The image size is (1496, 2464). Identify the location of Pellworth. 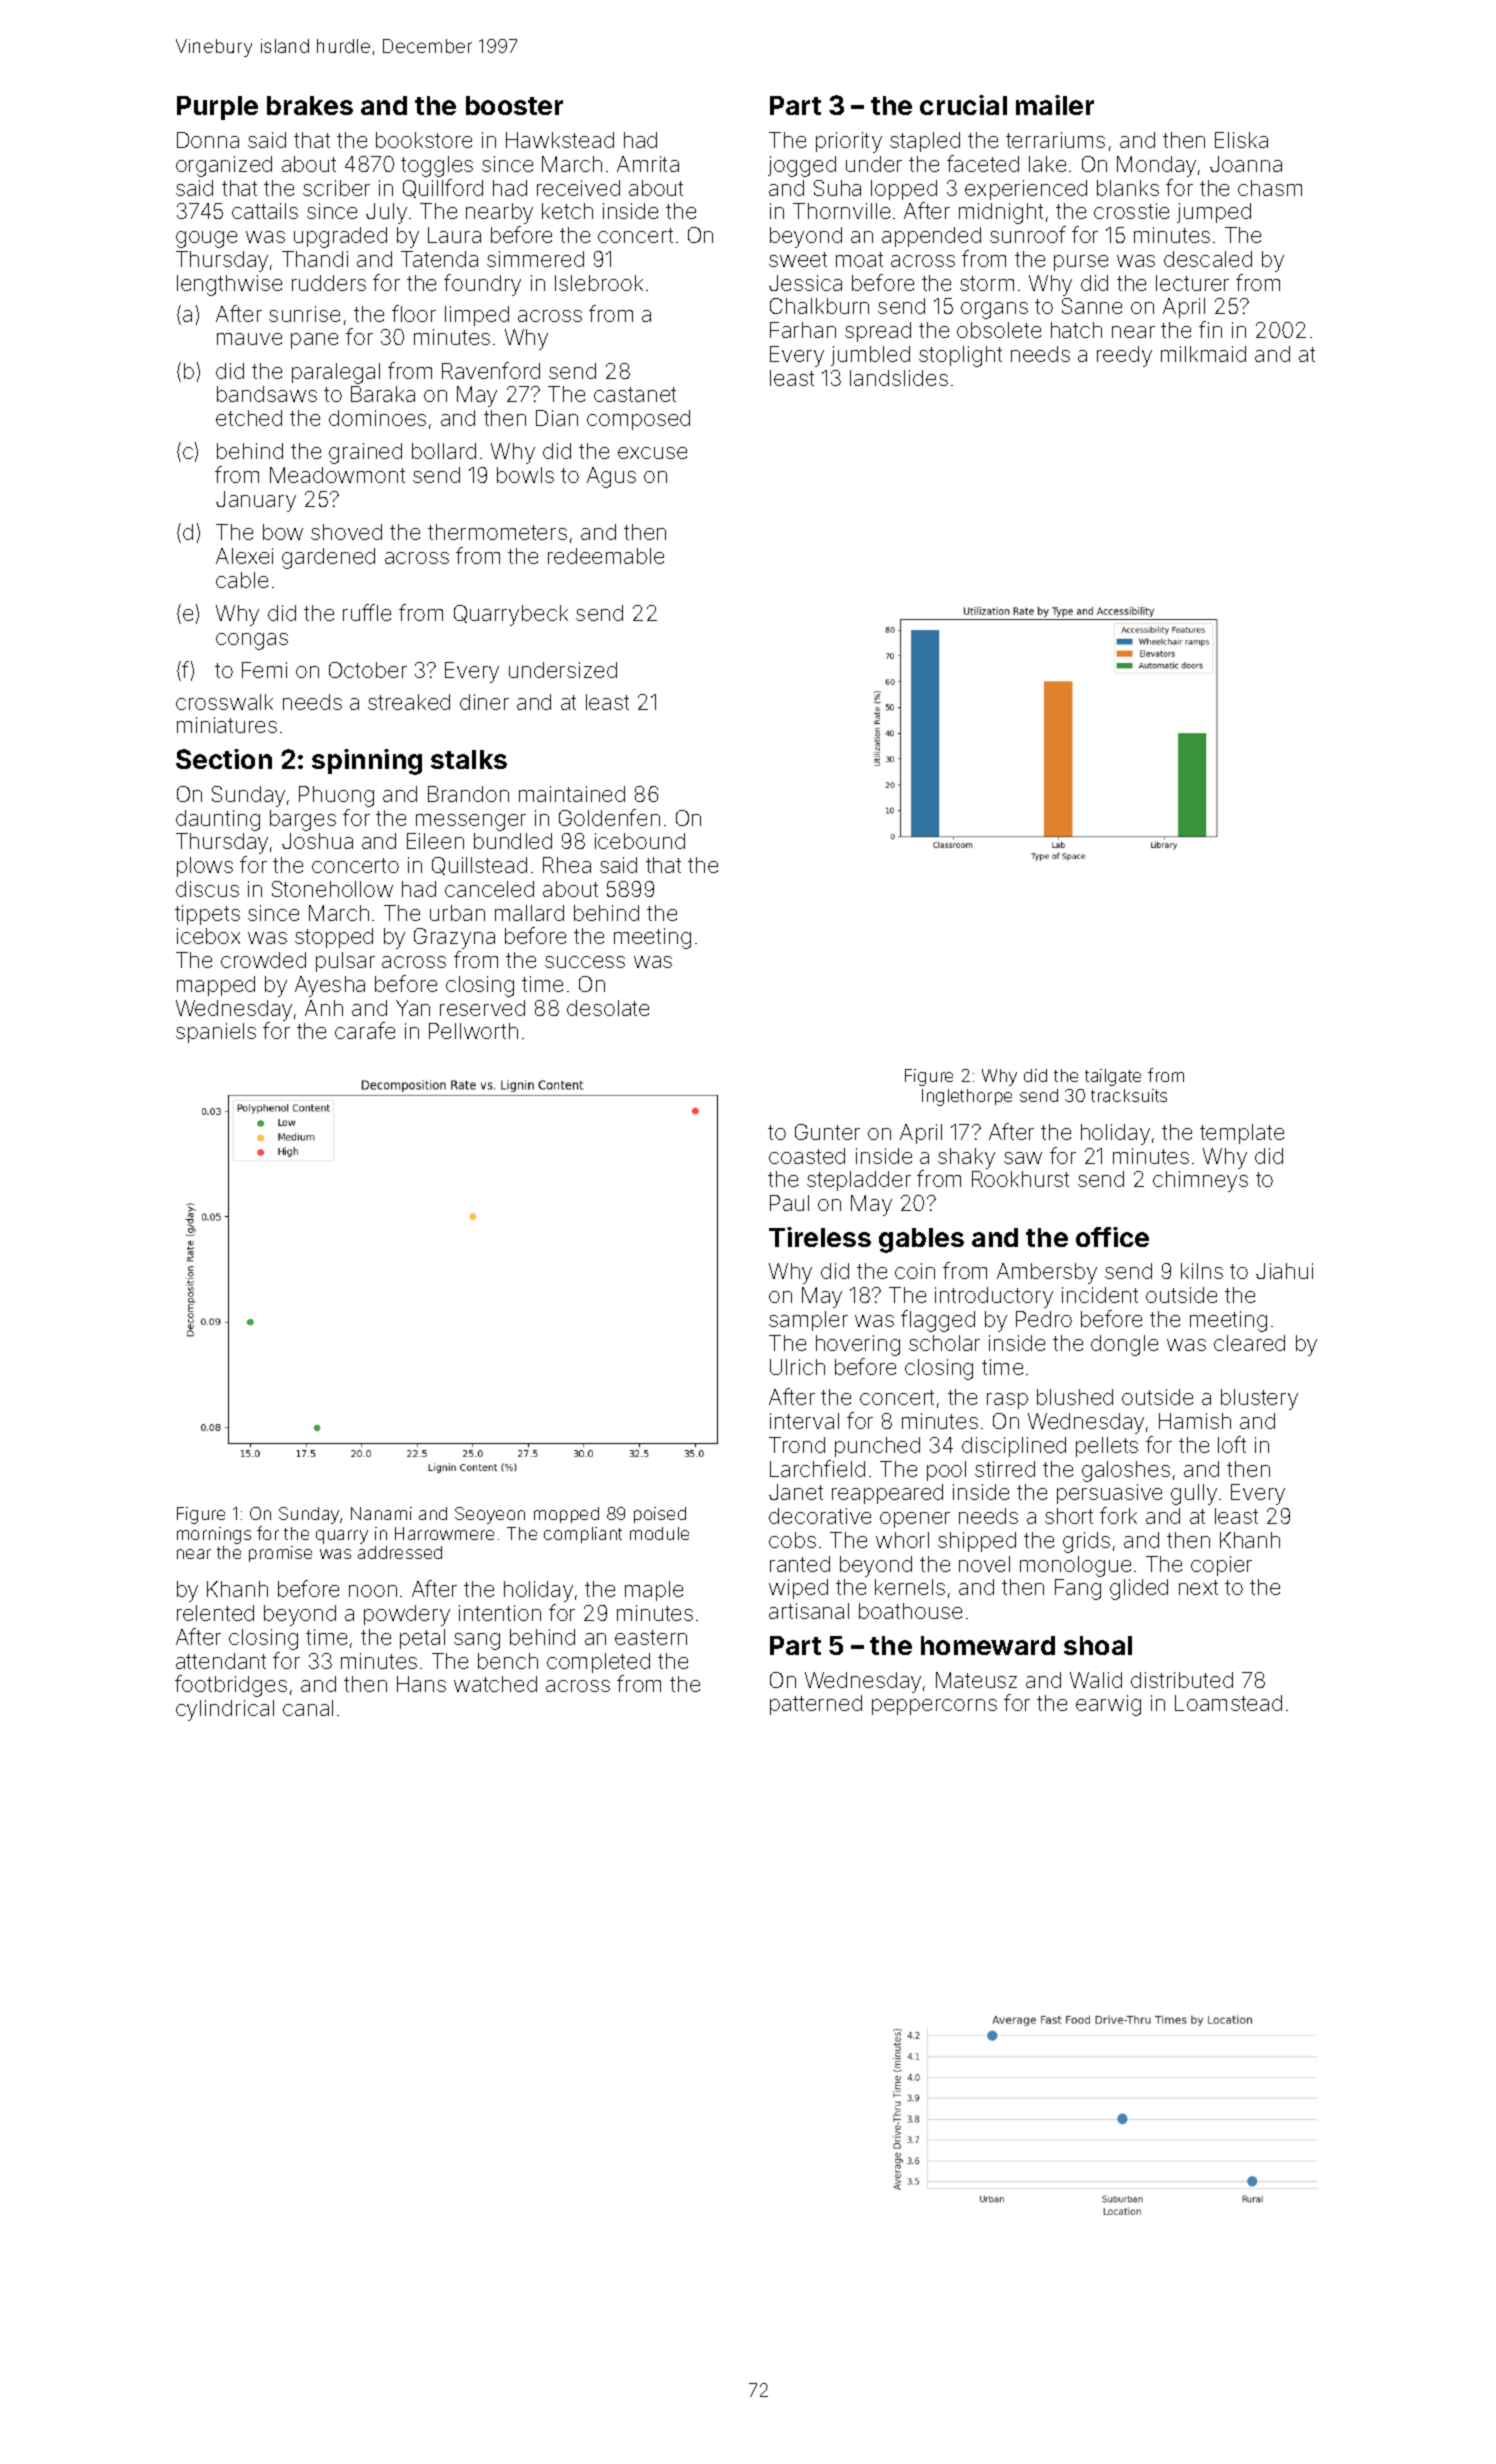
(473, 1031).
